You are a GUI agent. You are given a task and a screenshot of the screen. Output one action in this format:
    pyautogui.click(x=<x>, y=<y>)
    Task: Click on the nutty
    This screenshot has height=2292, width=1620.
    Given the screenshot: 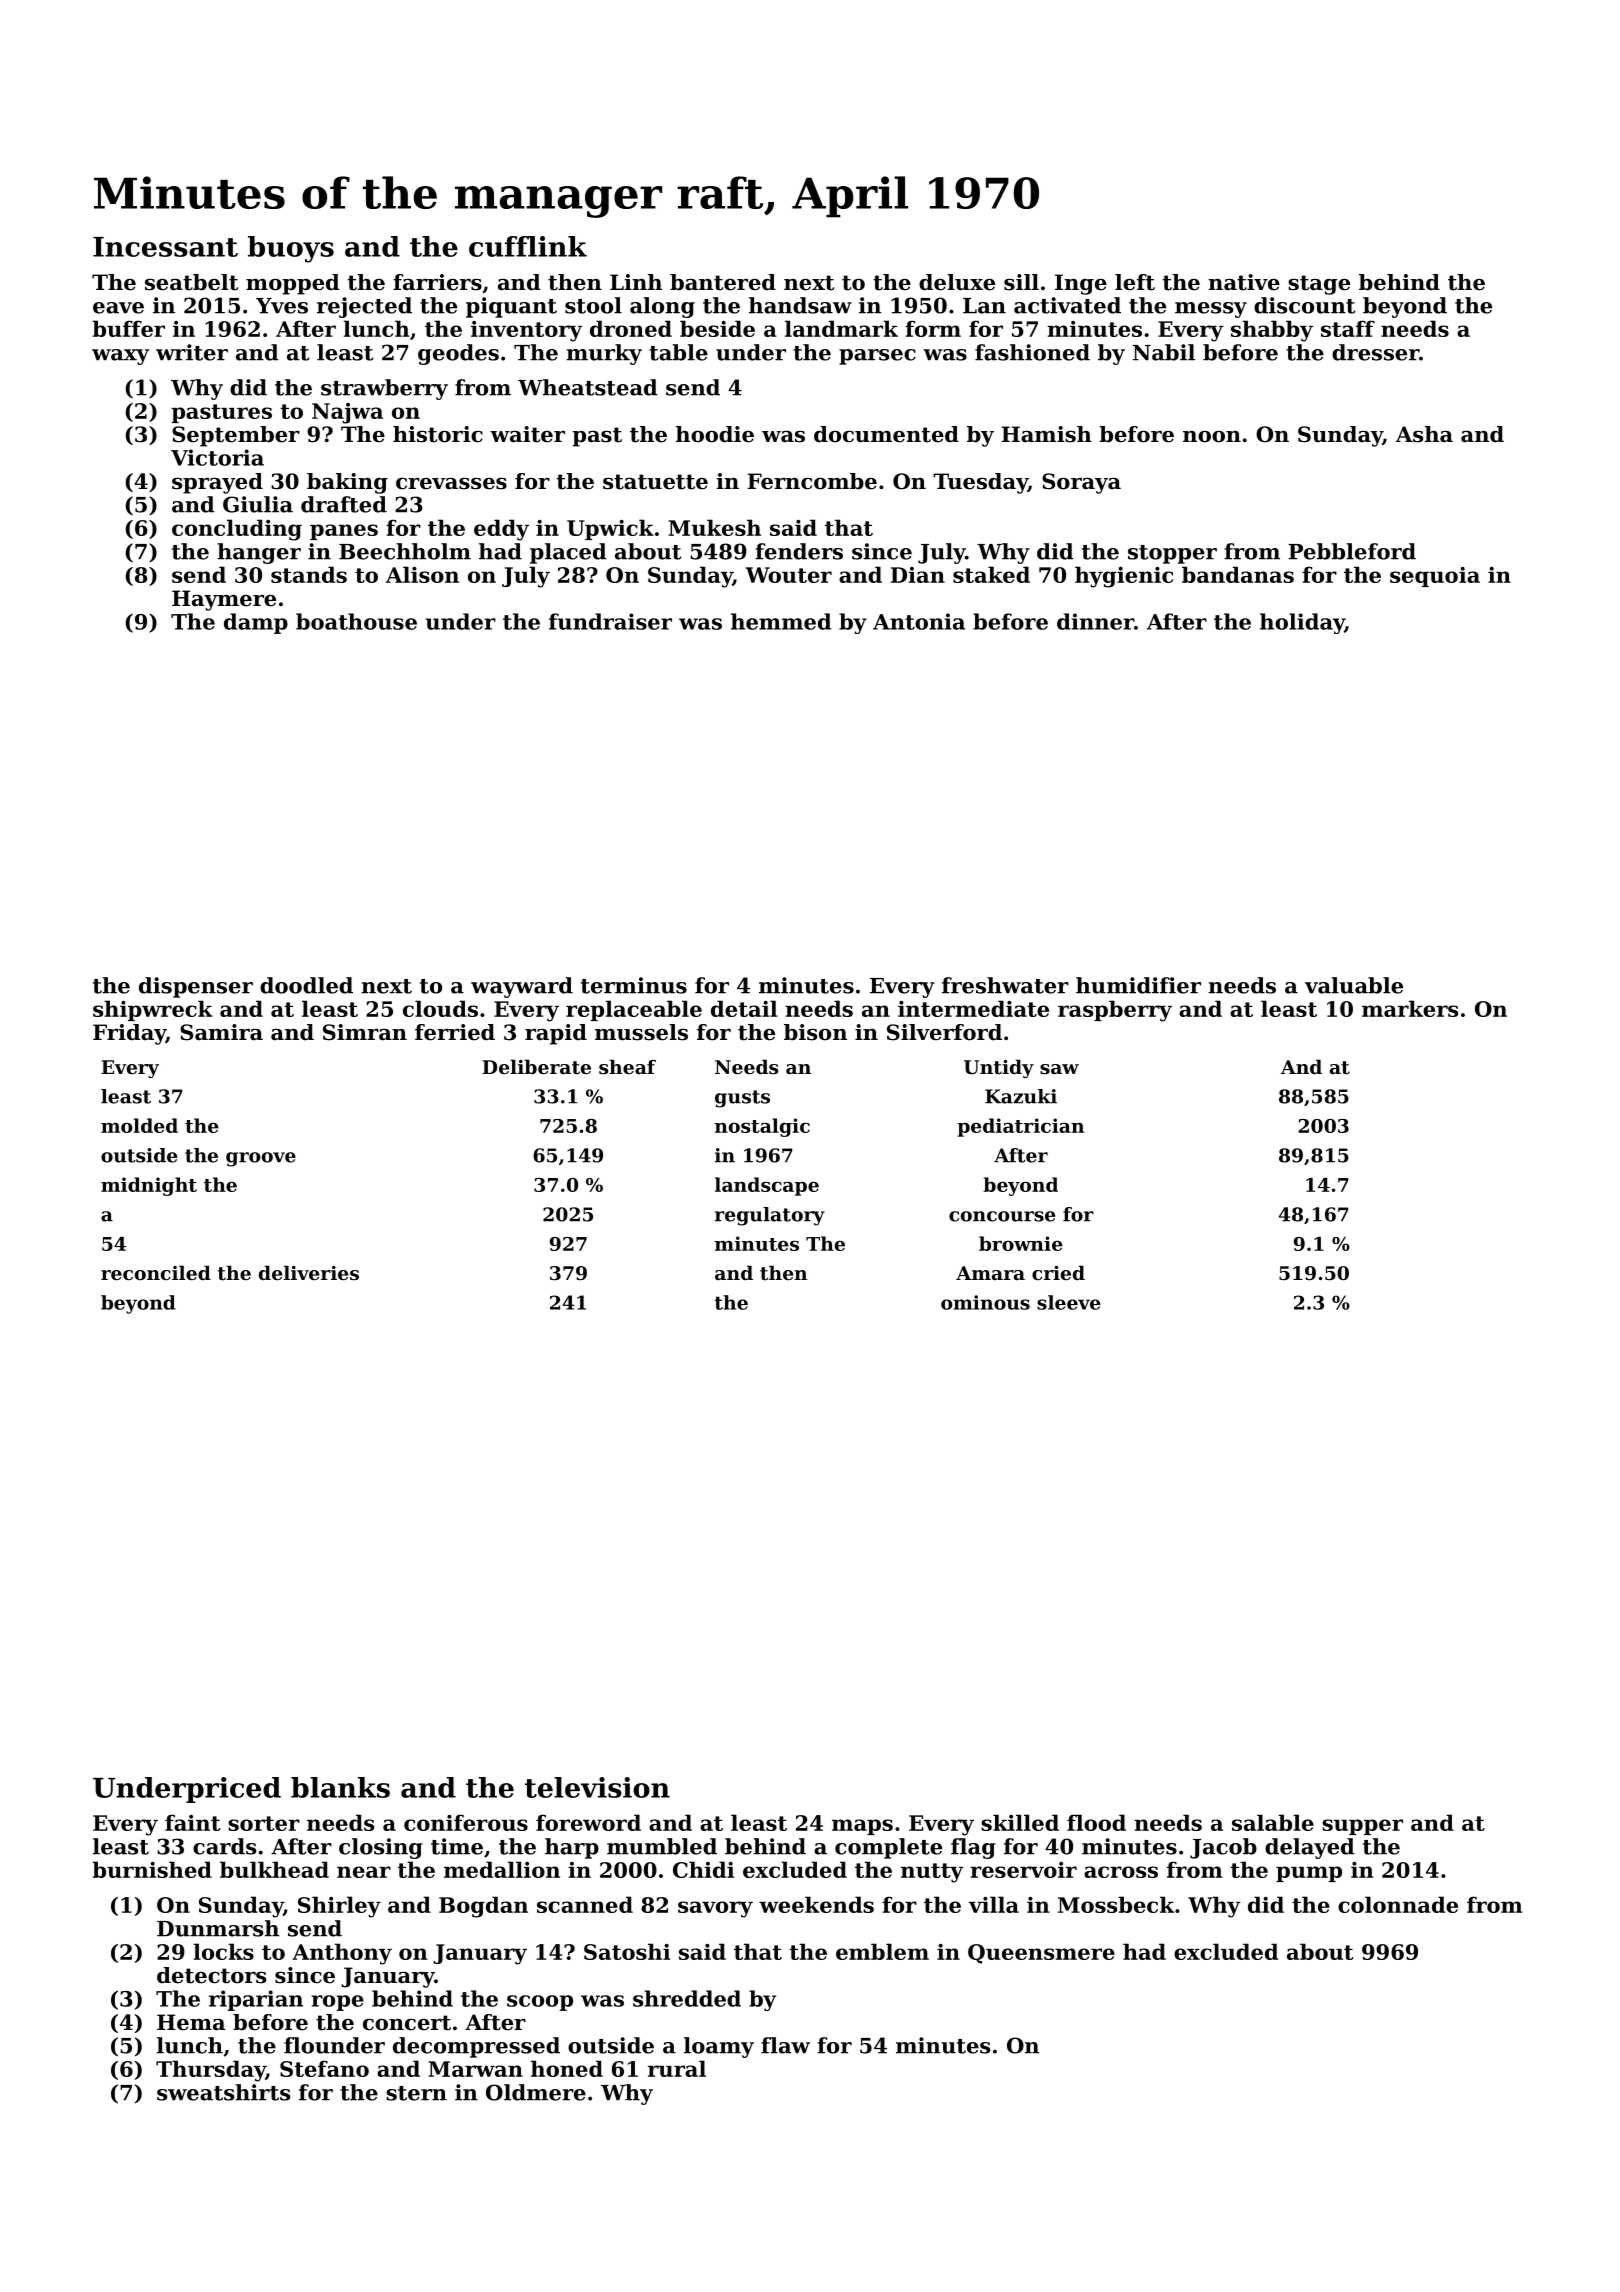 What is the action you would take?
    pyautogui.click(x=932, y=1873)
